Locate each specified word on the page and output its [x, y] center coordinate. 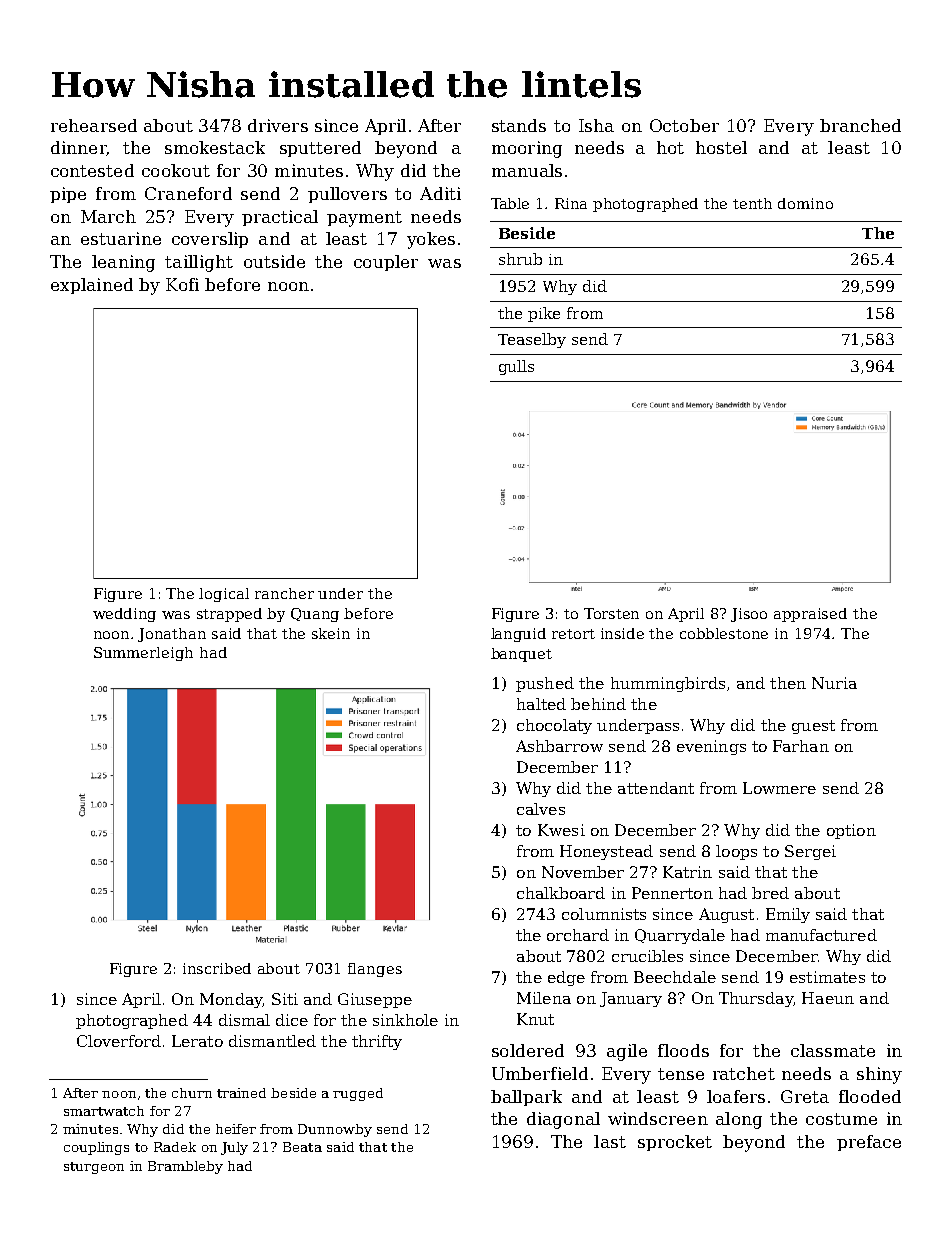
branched [860, 125]
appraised [810, 615]
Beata [302, 1147]
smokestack [215, 147]
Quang [315, 615]
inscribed [217, 968]
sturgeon [94, 1168]
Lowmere [779, 788]
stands [519, 125]
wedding [124, 615]
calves [541, 809]
